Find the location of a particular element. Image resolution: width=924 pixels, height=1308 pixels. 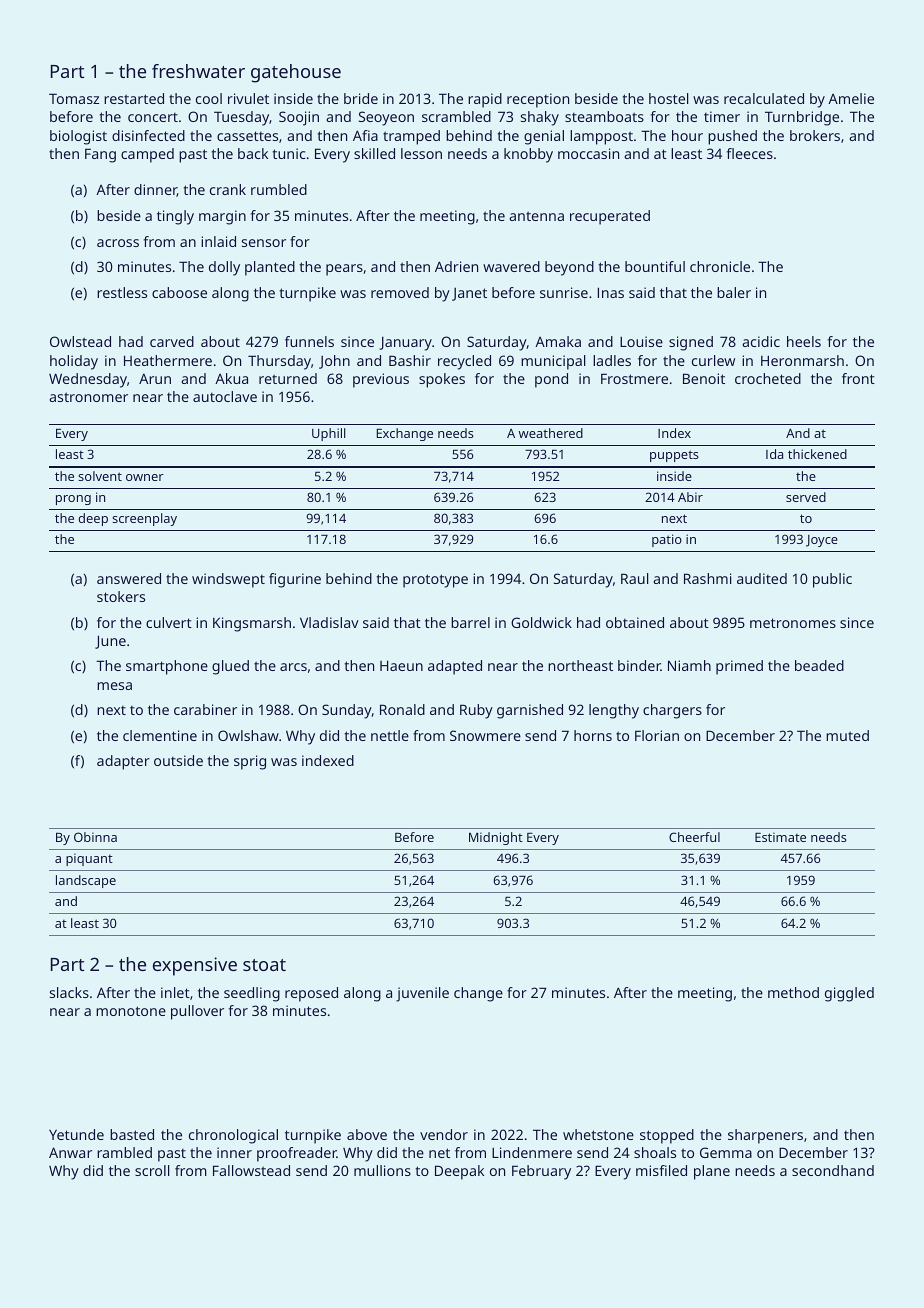

arcs is located at coordinates (293, 667).
